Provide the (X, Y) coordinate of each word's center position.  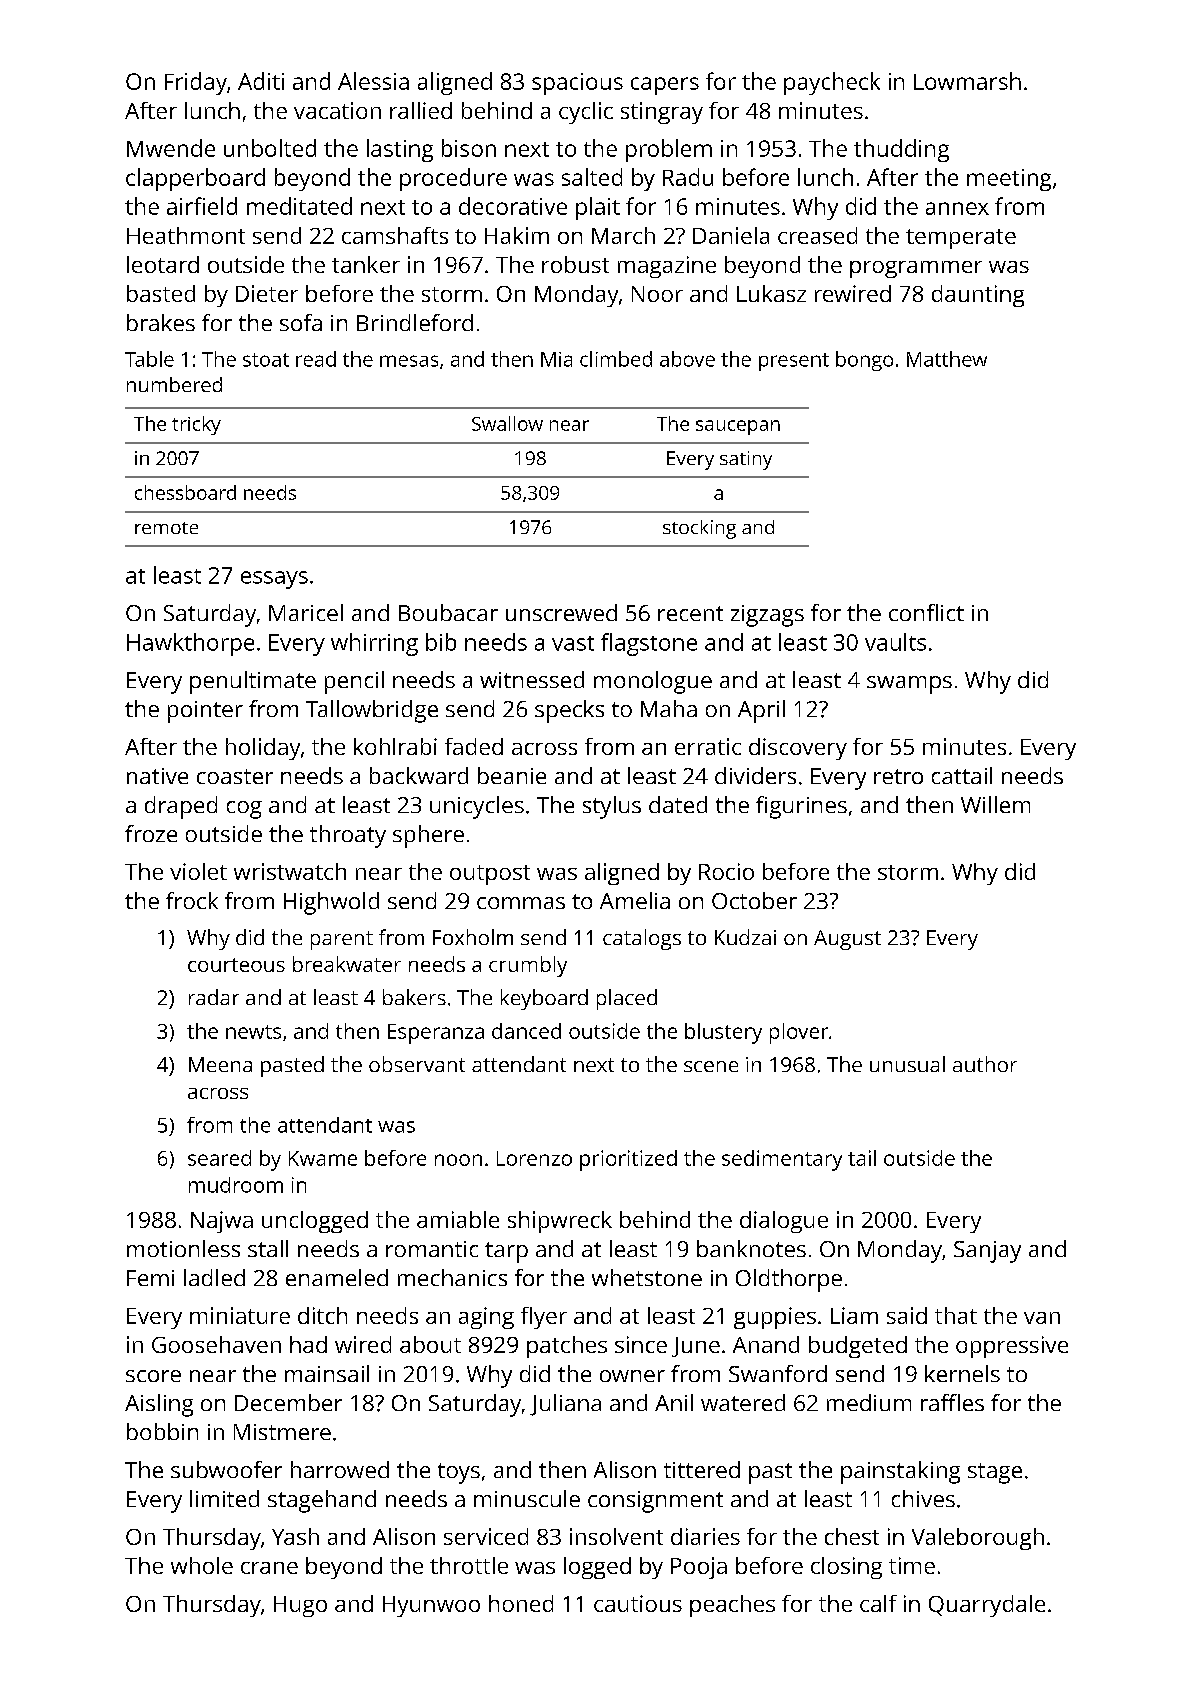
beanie (512, 775)
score (153, 1376)
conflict (926, 612)
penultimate (253, 682)
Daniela (731, 235)
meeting (1009, 180)
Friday (196, 83)
